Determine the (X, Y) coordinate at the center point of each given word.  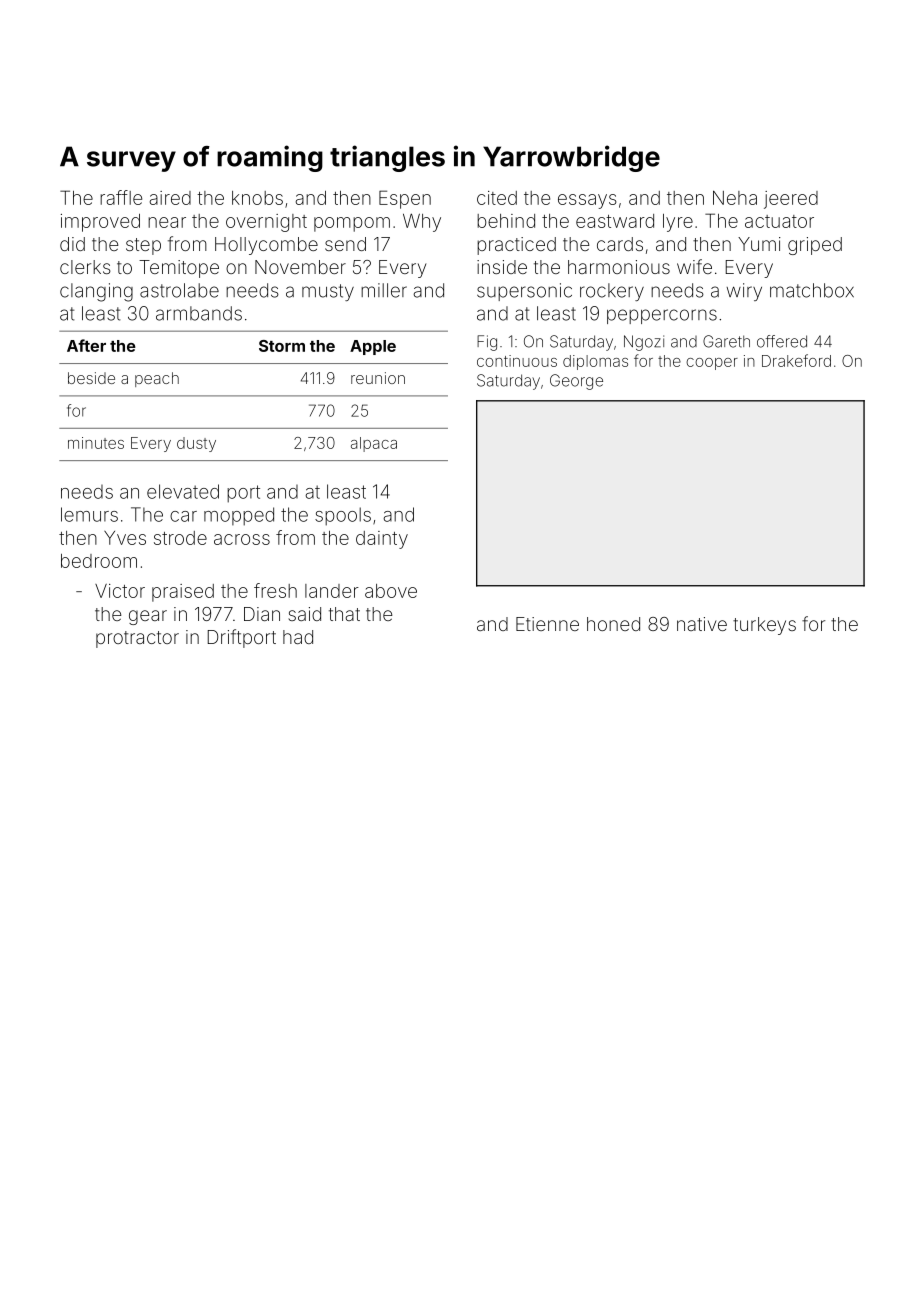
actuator (779, 221)
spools (343, 516)
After (86, 345)
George (576, 382)
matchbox (812, 290)
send (345, 244)
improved (100, 223)
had (298, 637)
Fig (487, 343)
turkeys (764, 626)
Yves (125, 538)
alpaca (374, 444)
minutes (96, 443)
